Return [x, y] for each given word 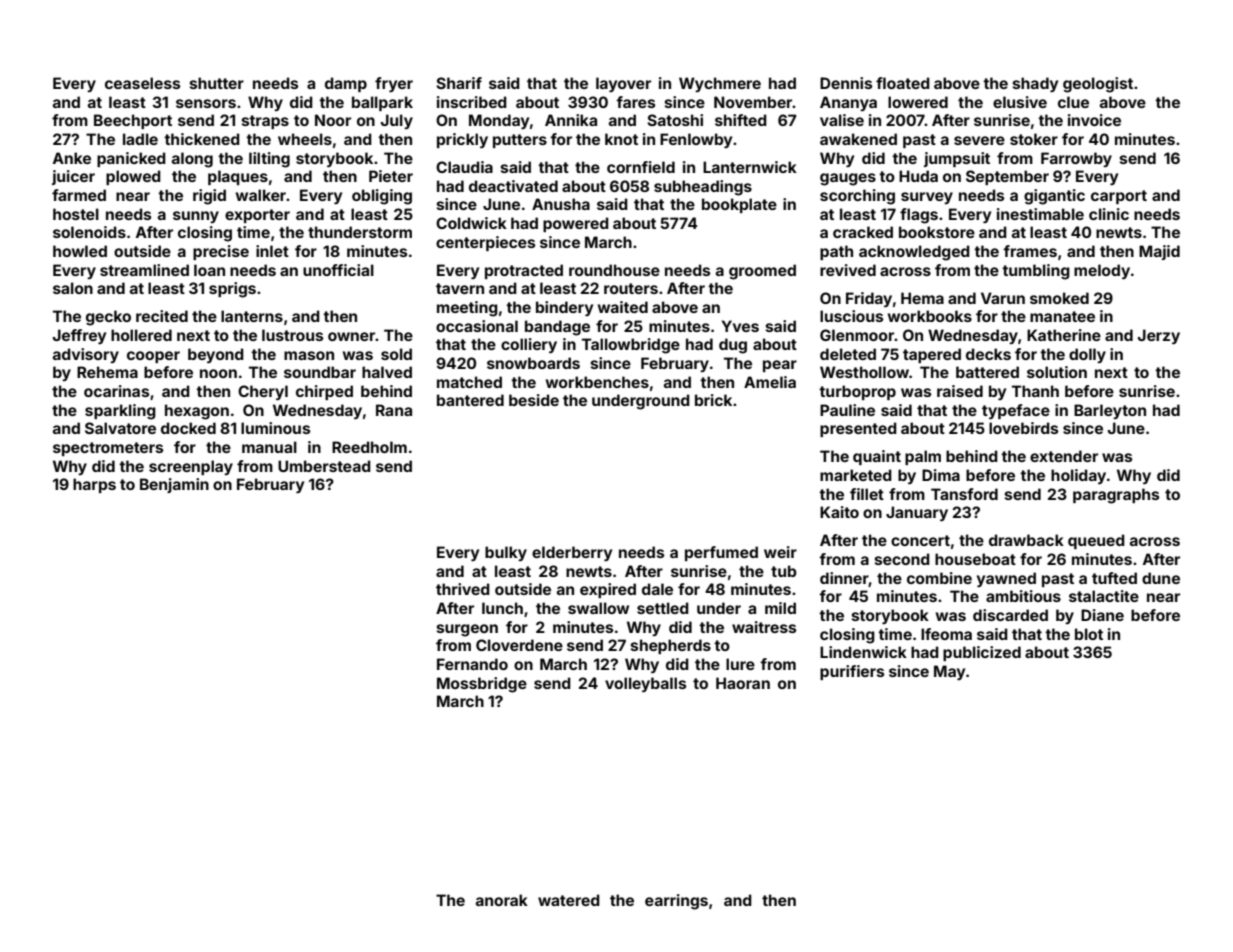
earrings [676, 902]
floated [903, 83]
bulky [506, 553]
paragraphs [1116, 496]
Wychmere [720, 84]
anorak [502, 900]
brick [713, 400]
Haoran [743, 683]
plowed [133, 177]
